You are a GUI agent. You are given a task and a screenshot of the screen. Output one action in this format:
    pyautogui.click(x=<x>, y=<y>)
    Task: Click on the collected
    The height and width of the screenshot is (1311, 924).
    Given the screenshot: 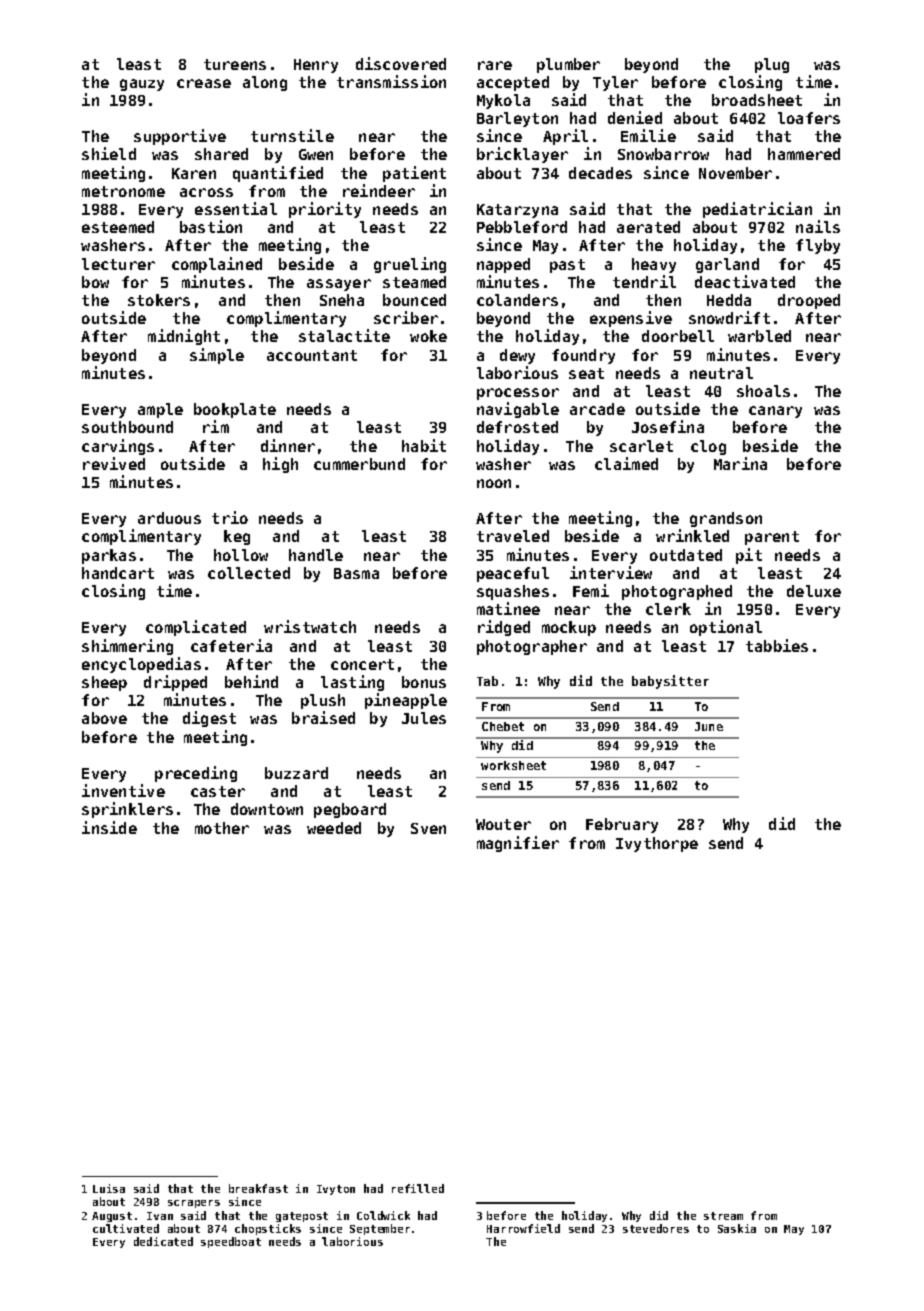 What is the action you would take?
    pyautogui.click(x=249, y=573)
